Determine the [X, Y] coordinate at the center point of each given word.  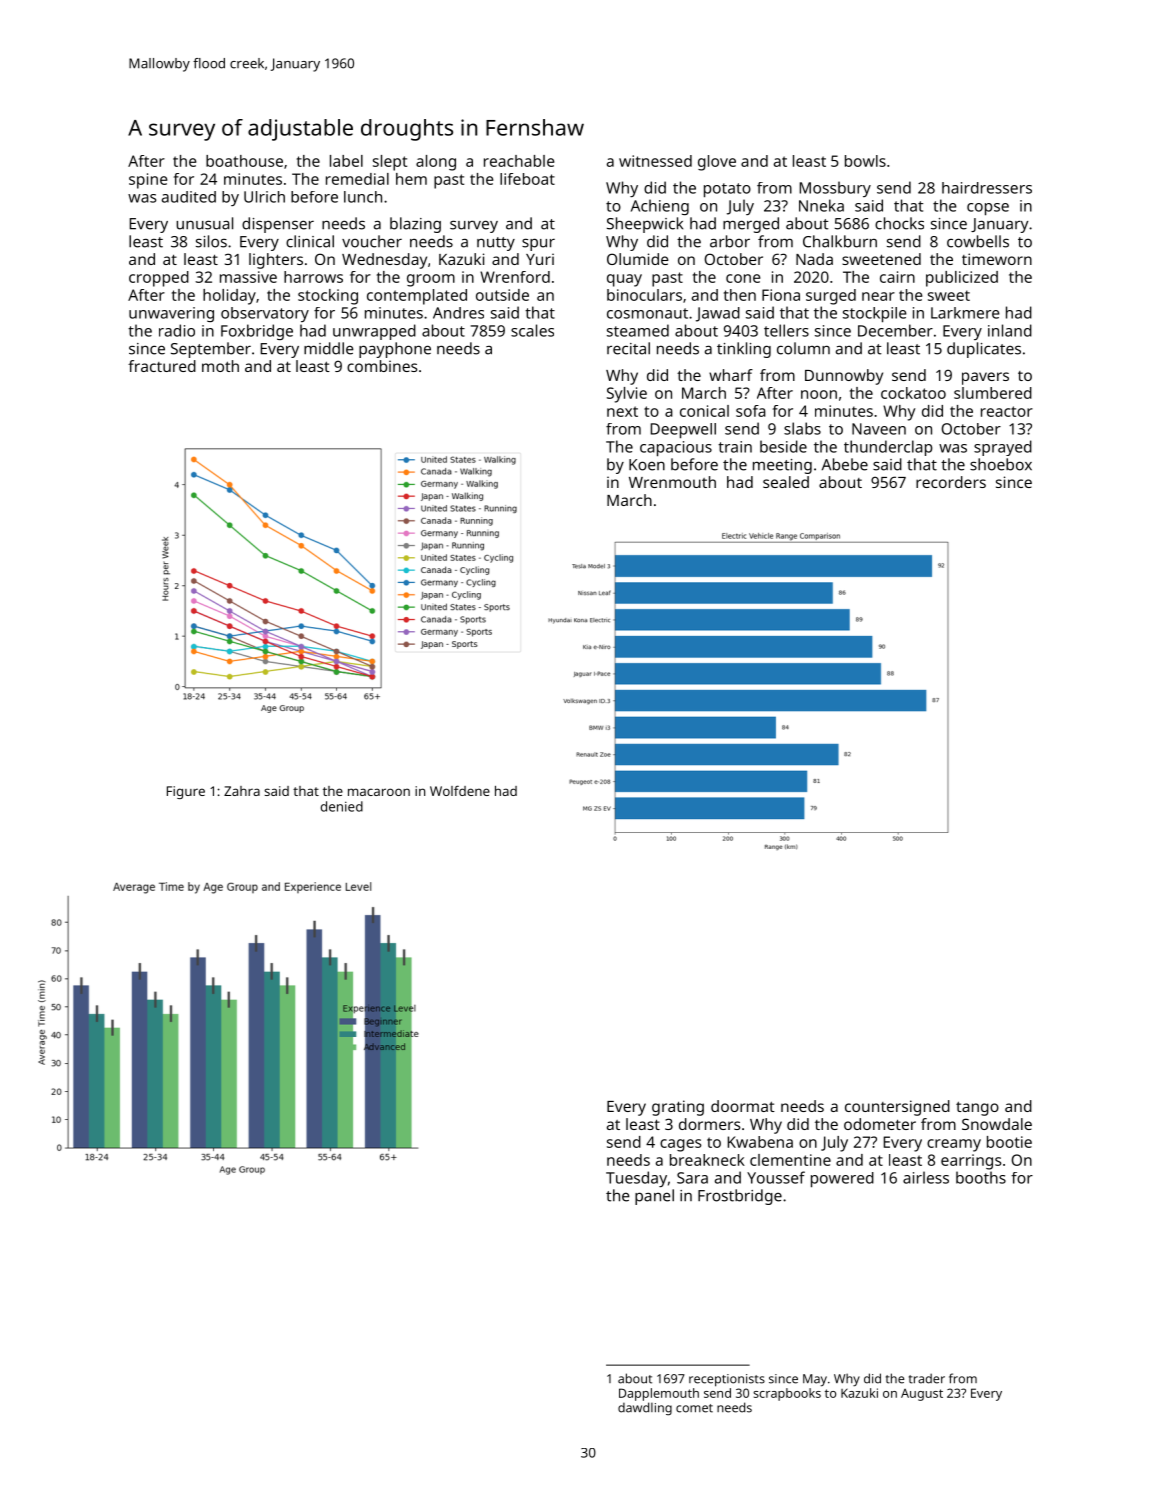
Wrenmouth [672, 482]
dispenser [278, 225]
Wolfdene [460, 790]
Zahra [242, 791]
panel [654, 1197]
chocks [899, 223]
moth [220, 366]
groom [431, 280]
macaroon [379, 792]
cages [681, 1145]
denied [342, 806]
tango [977, 1108]
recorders [951, 482]
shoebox [1001, 464]
